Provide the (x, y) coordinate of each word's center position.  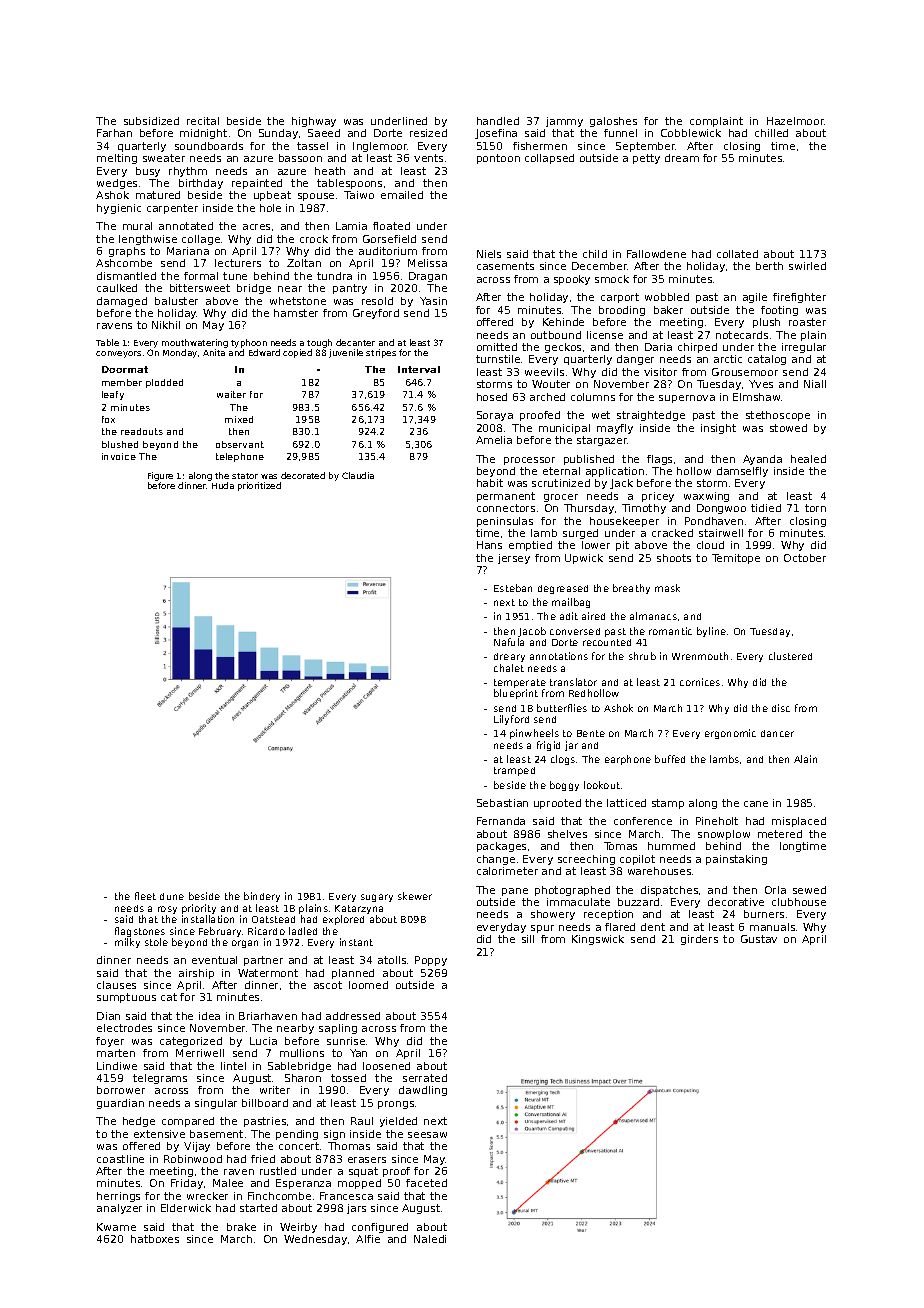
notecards (742, 335)
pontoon (498, 159)
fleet (145, 896)
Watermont (268, 973)
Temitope (736, 559)
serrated (425, 1078)
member (122, 382)
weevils (544, 372)
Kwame (116, 1227)
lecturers (238, 263)
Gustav (759, 939)
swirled (807, 266)
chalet (509, 668)
